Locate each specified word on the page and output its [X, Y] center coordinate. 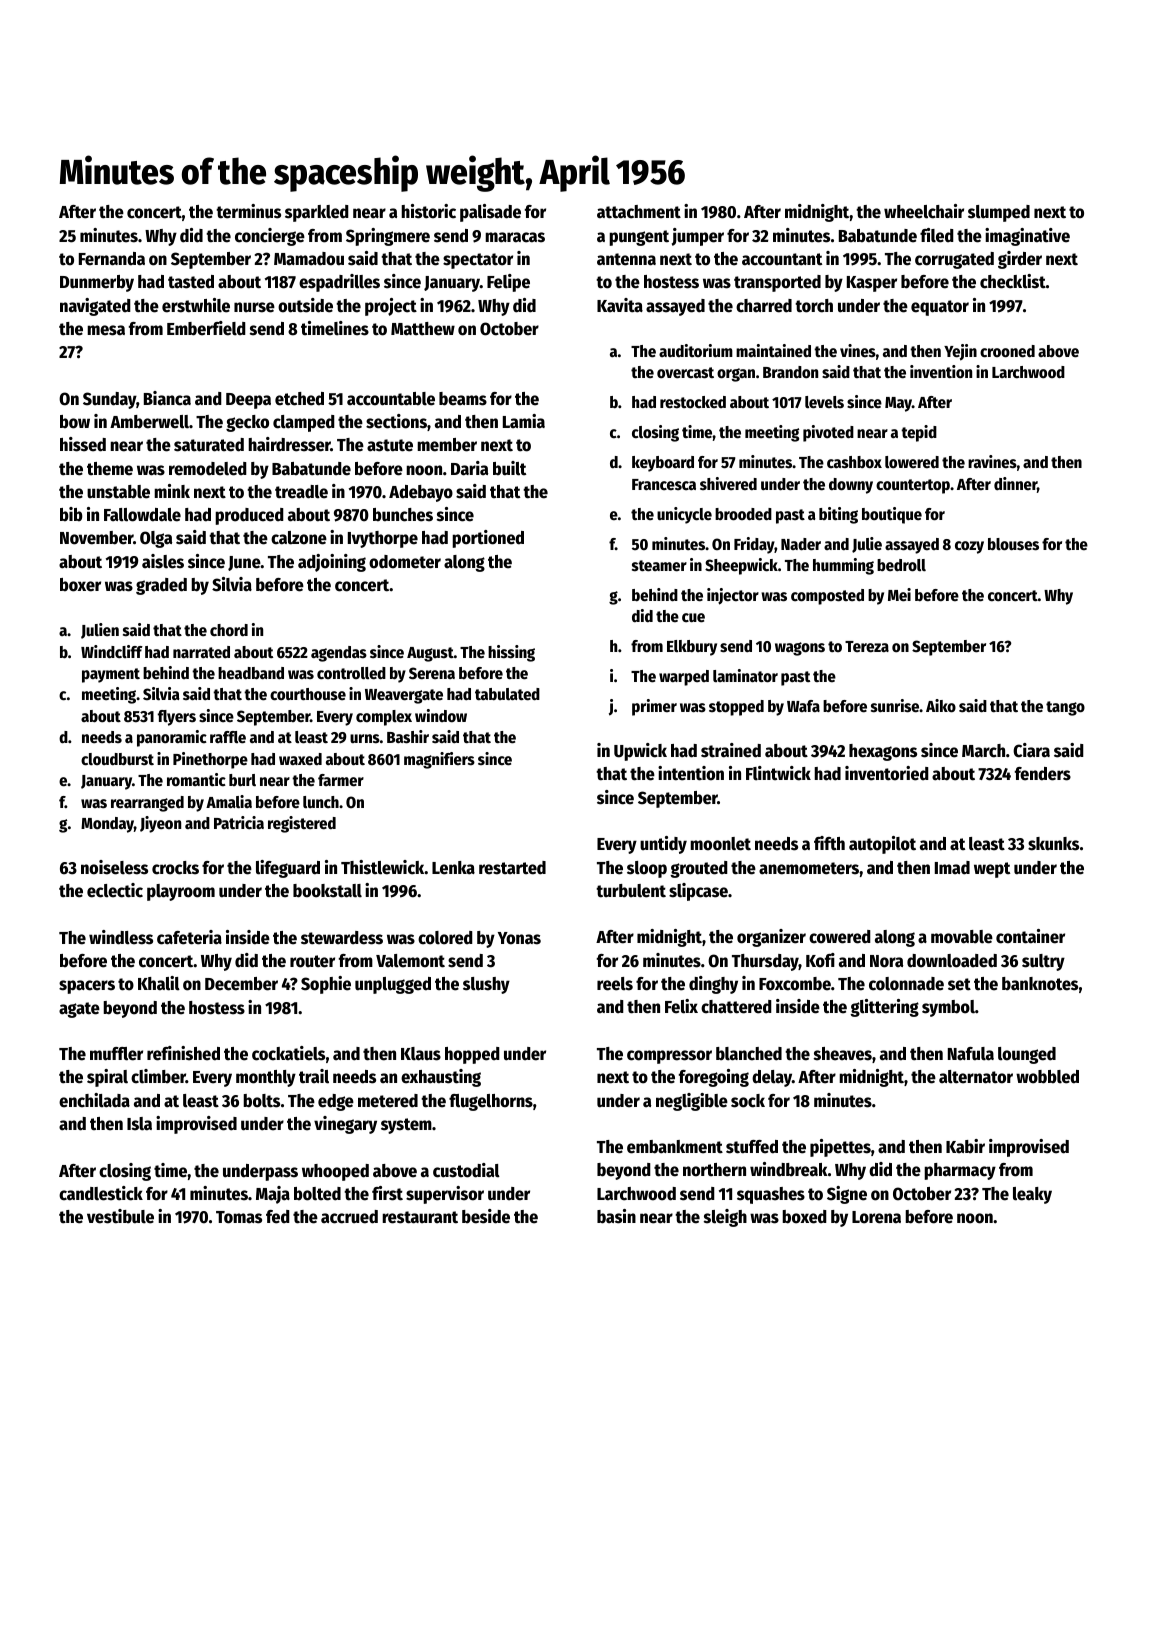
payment [111, 675]
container [1030, 936]
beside [486, 1216]
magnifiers [439, 760]
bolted [317, 1194]
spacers [87, 987]
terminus [248, 211]
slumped [999, 213]
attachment [639, 212]
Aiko [941, 706]
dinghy [713, 985]
